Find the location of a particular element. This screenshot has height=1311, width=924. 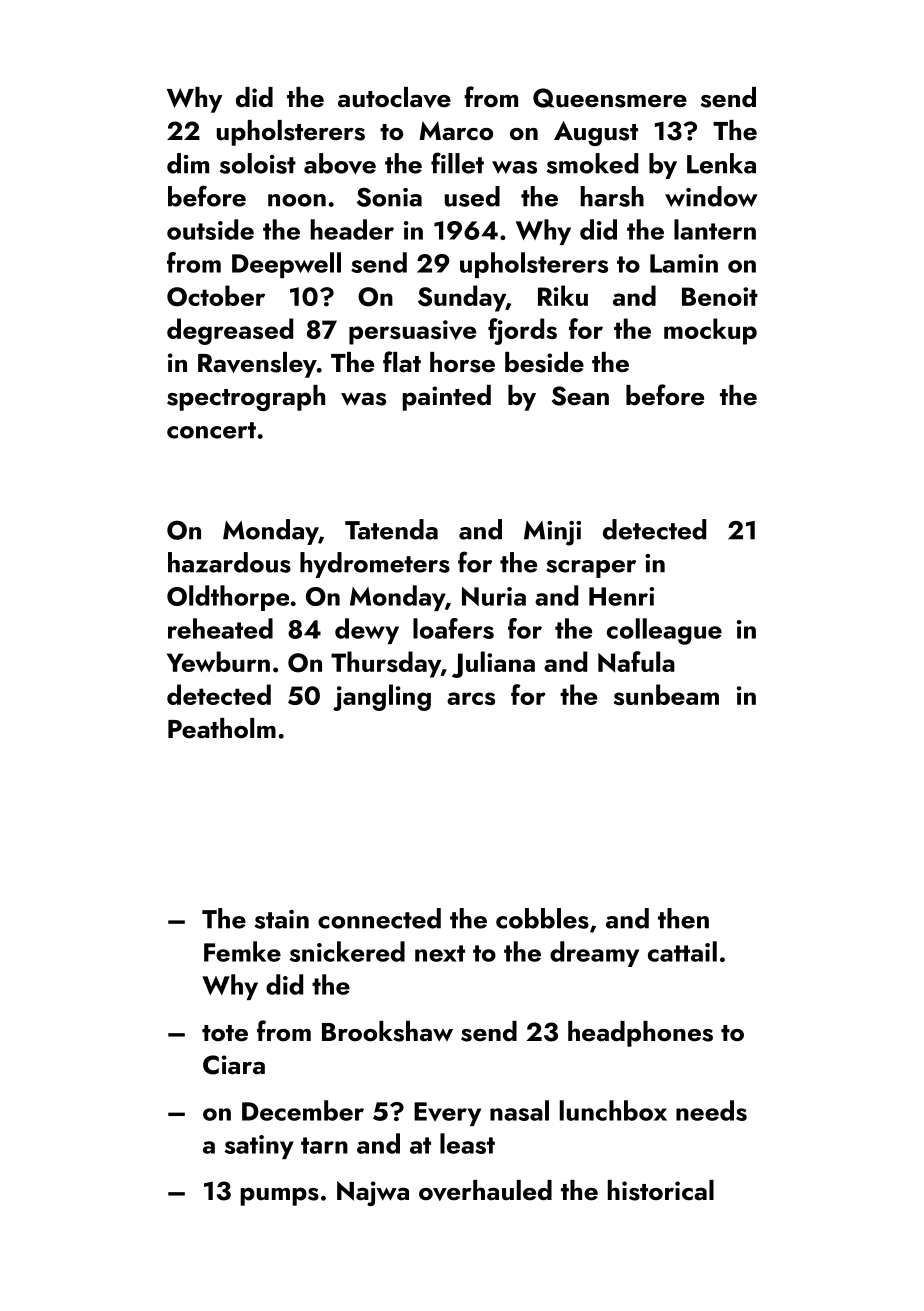

colleague is located at coordinates (664, 631).
